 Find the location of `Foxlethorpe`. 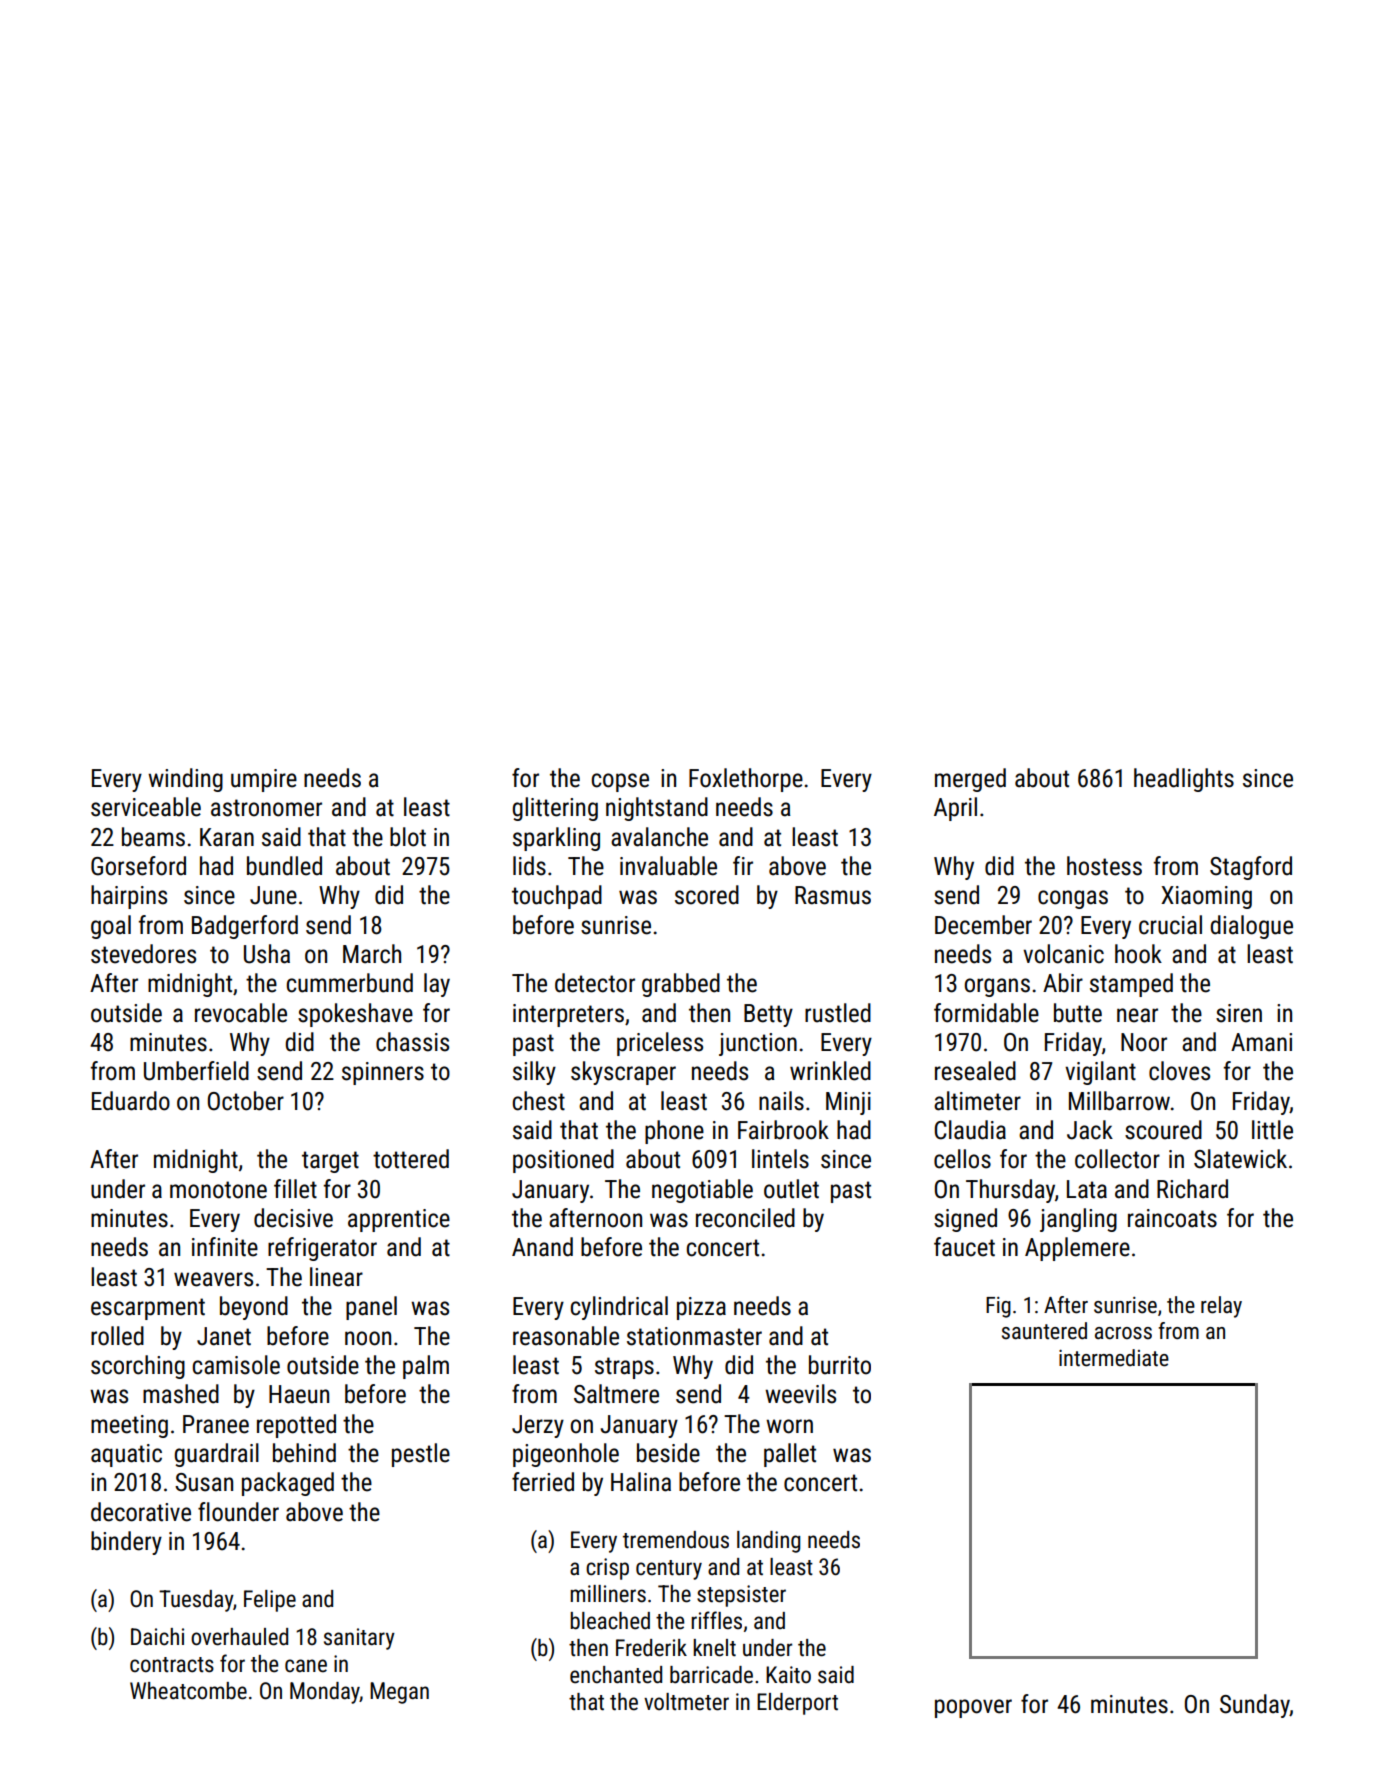

Foxlethorpe is located at coordinates (746, 780).
